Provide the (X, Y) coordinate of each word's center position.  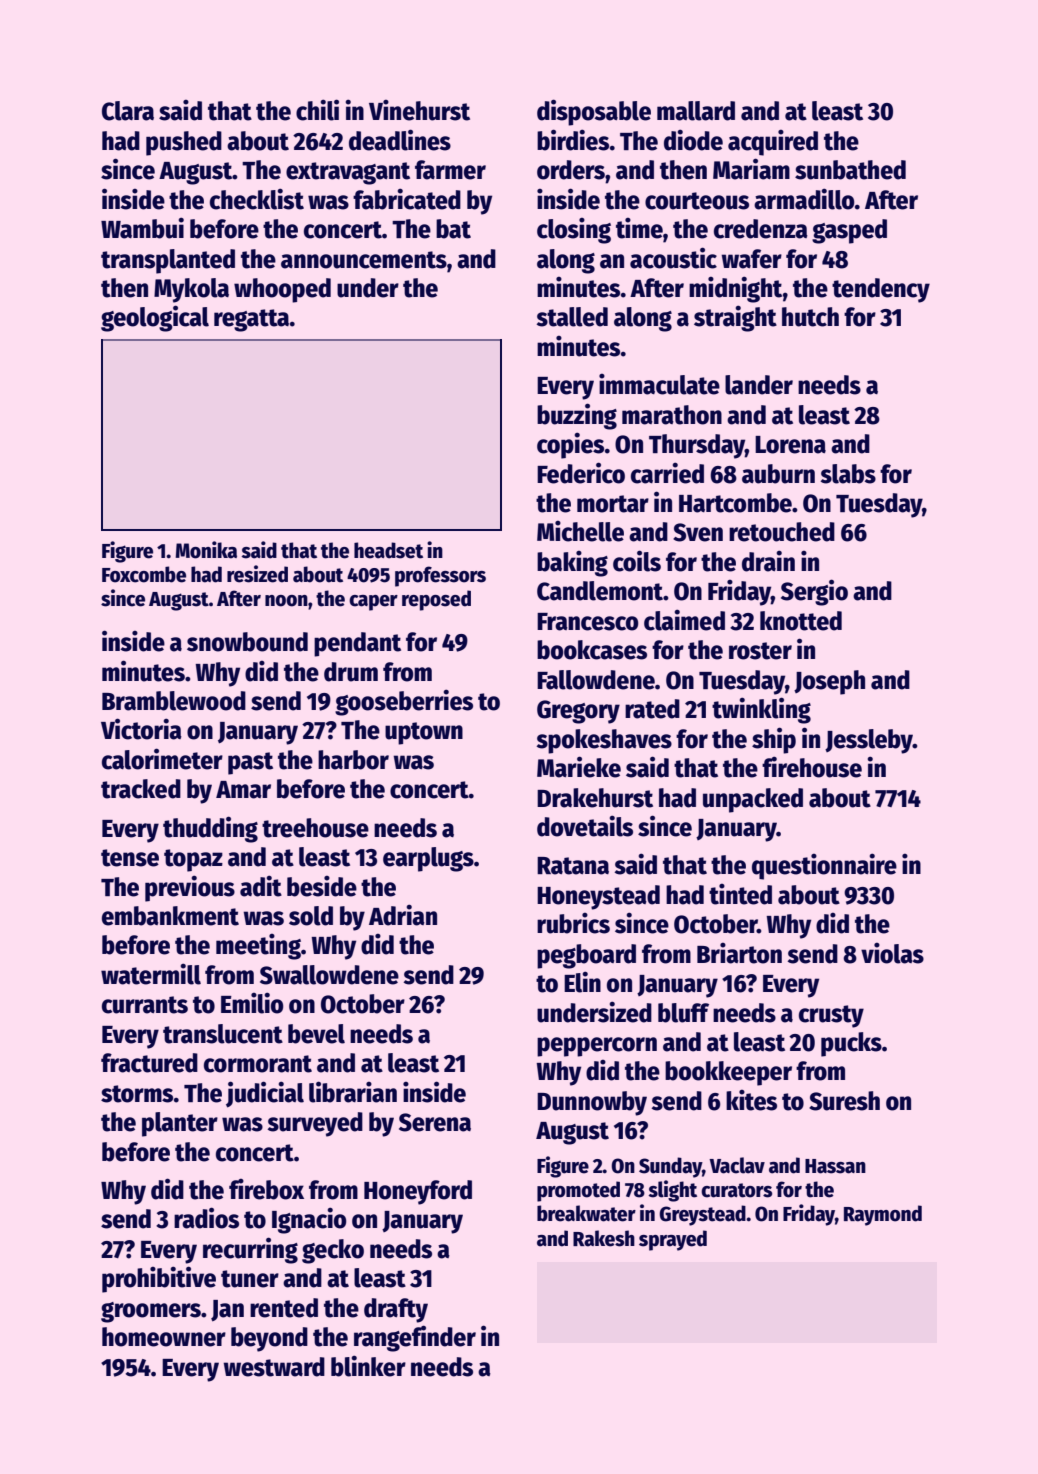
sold (311, 916)
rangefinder (415, 1338)
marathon (672, 415)
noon (286, 601)
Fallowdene (596, 680)
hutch (810, 317)
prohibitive (159, 1279)
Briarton (739, 953)
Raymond (883, 1215)
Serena (435, 1122)
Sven (698, 532)
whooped (282, 290)
